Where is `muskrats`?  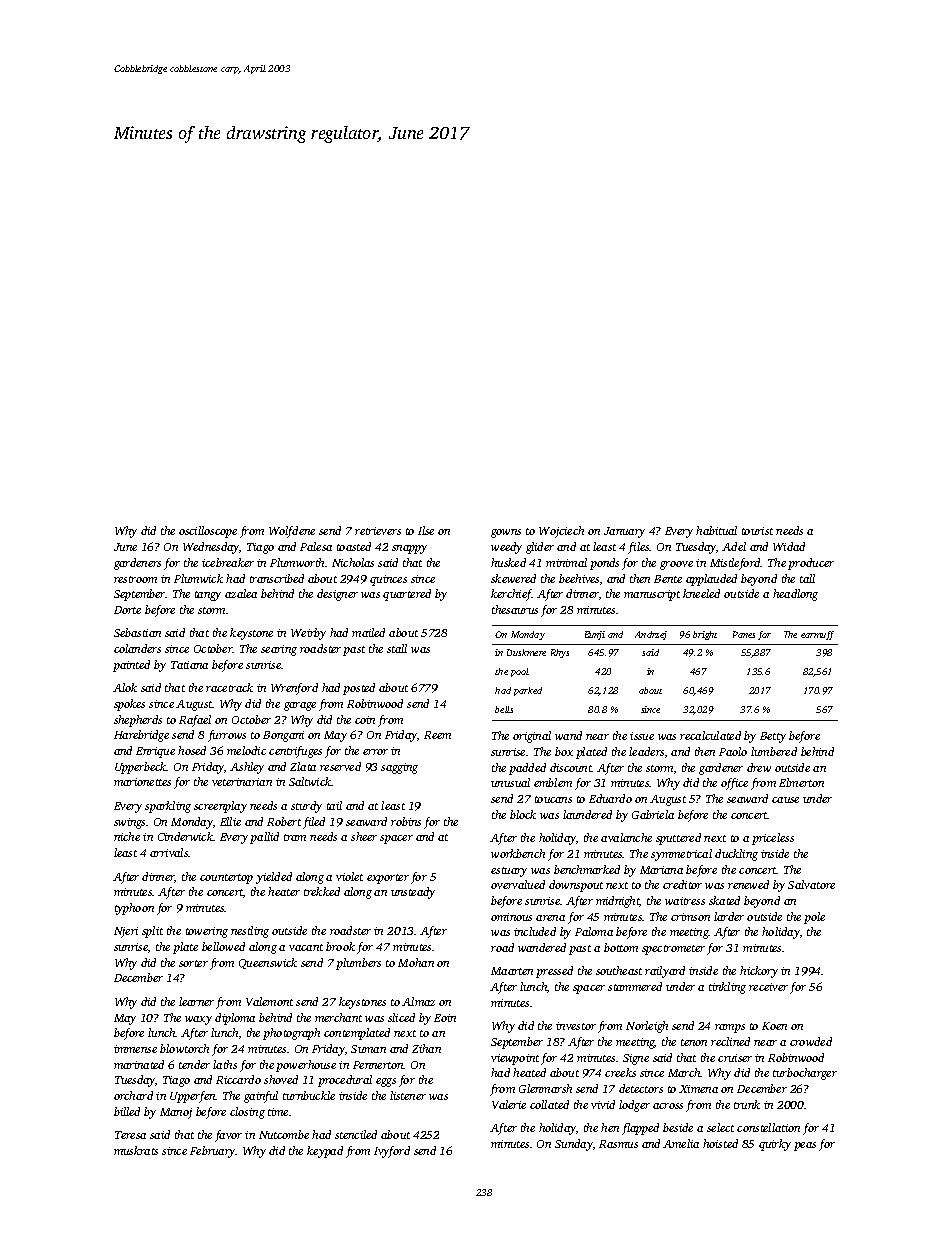 muskrats is located at coordinates (136, 1150).
